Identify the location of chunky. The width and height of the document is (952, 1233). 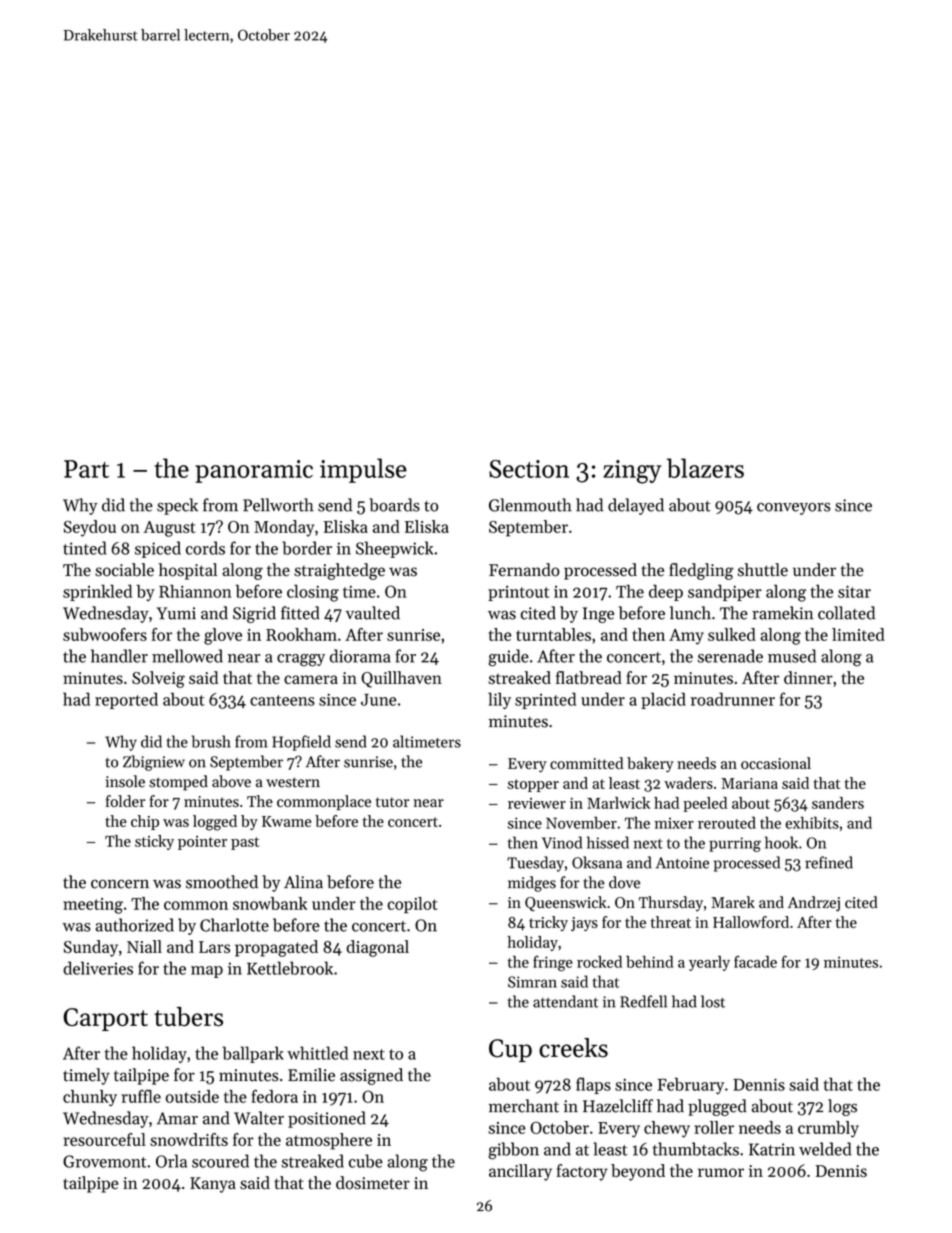
(90, 1098).
